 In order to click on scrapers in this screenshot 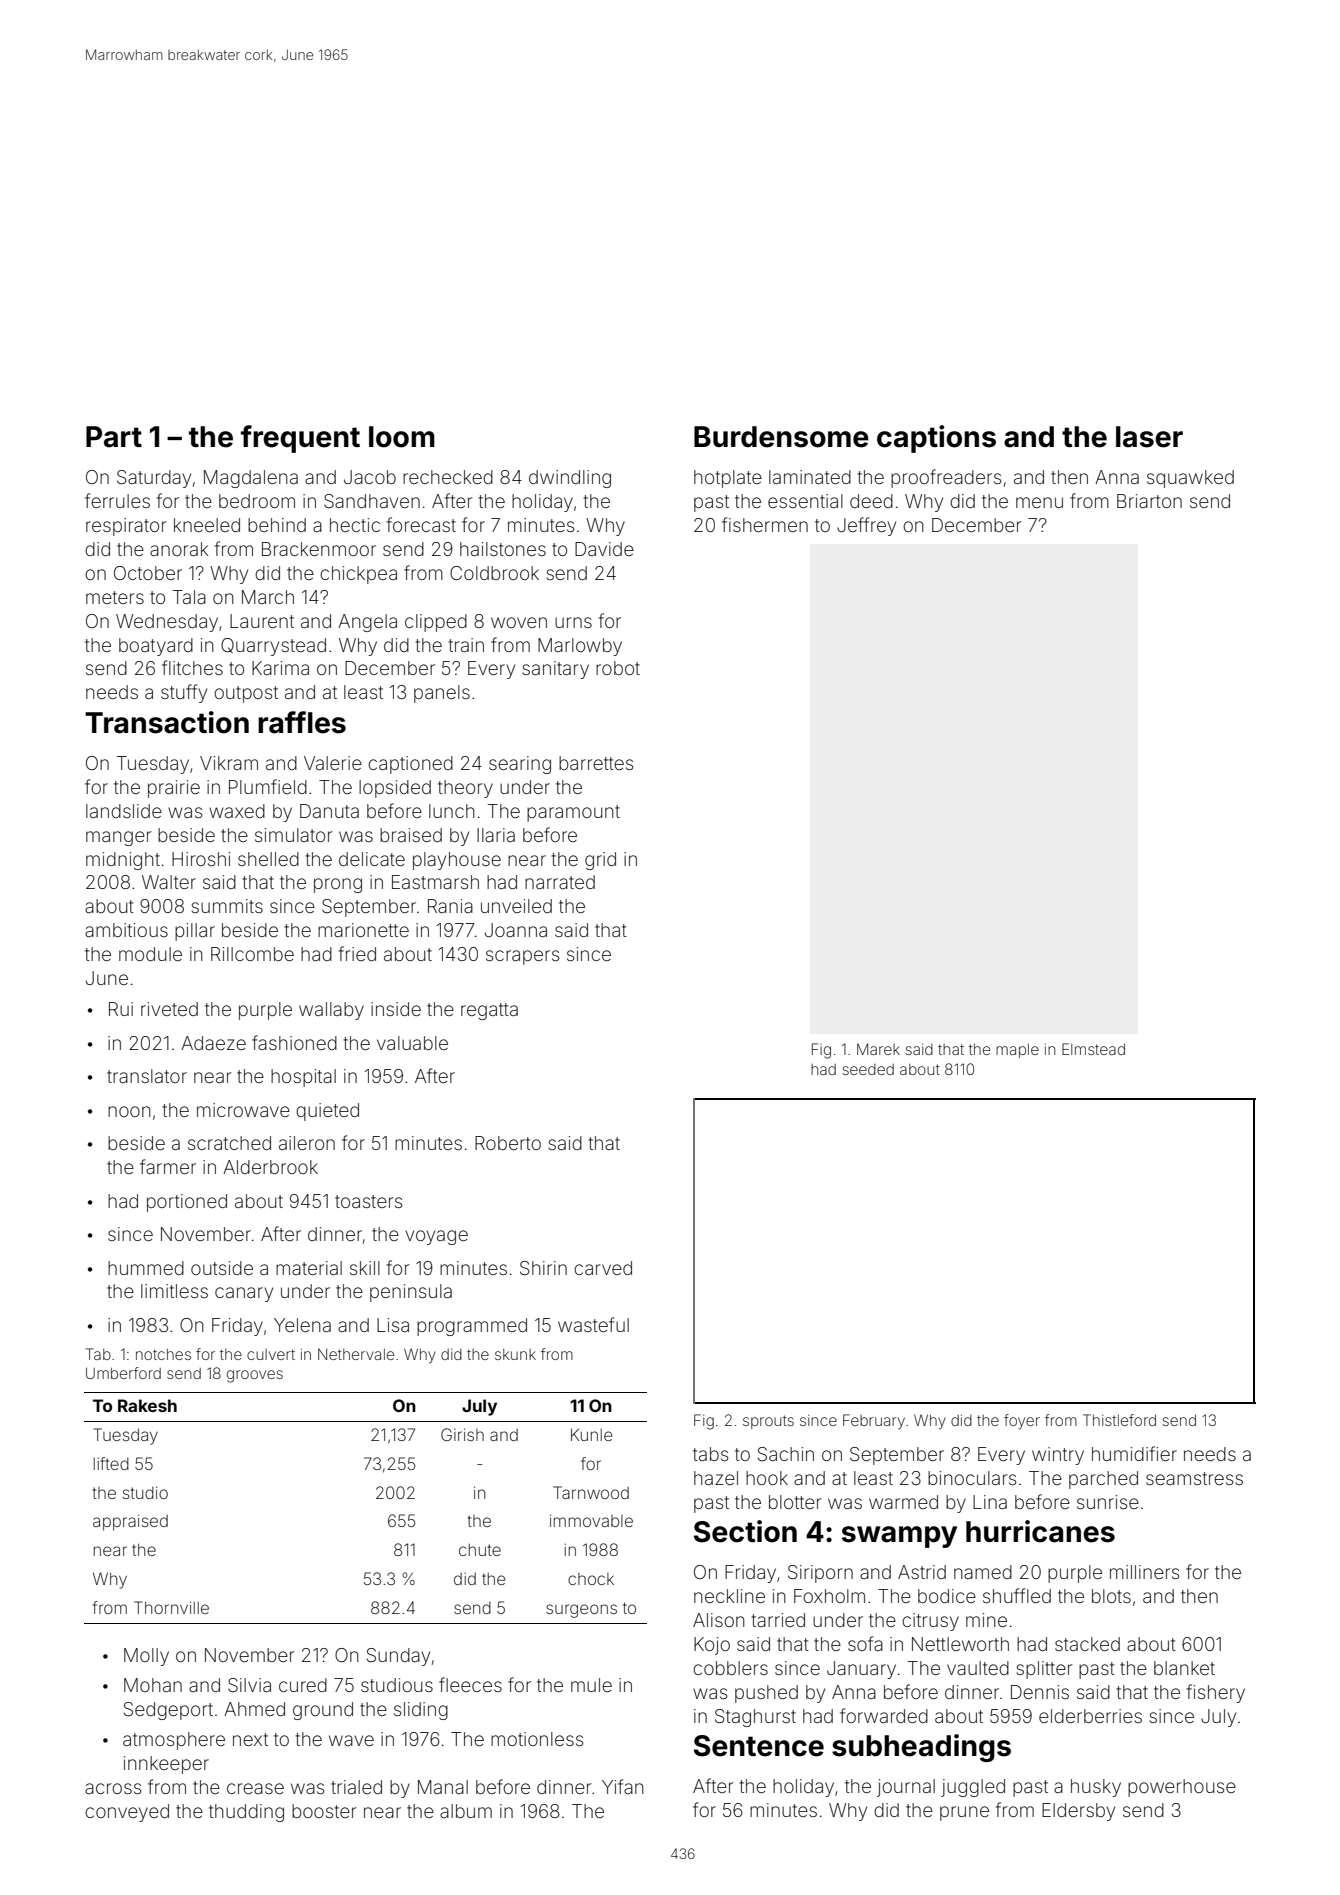, I will do `click(522, 957)`.
